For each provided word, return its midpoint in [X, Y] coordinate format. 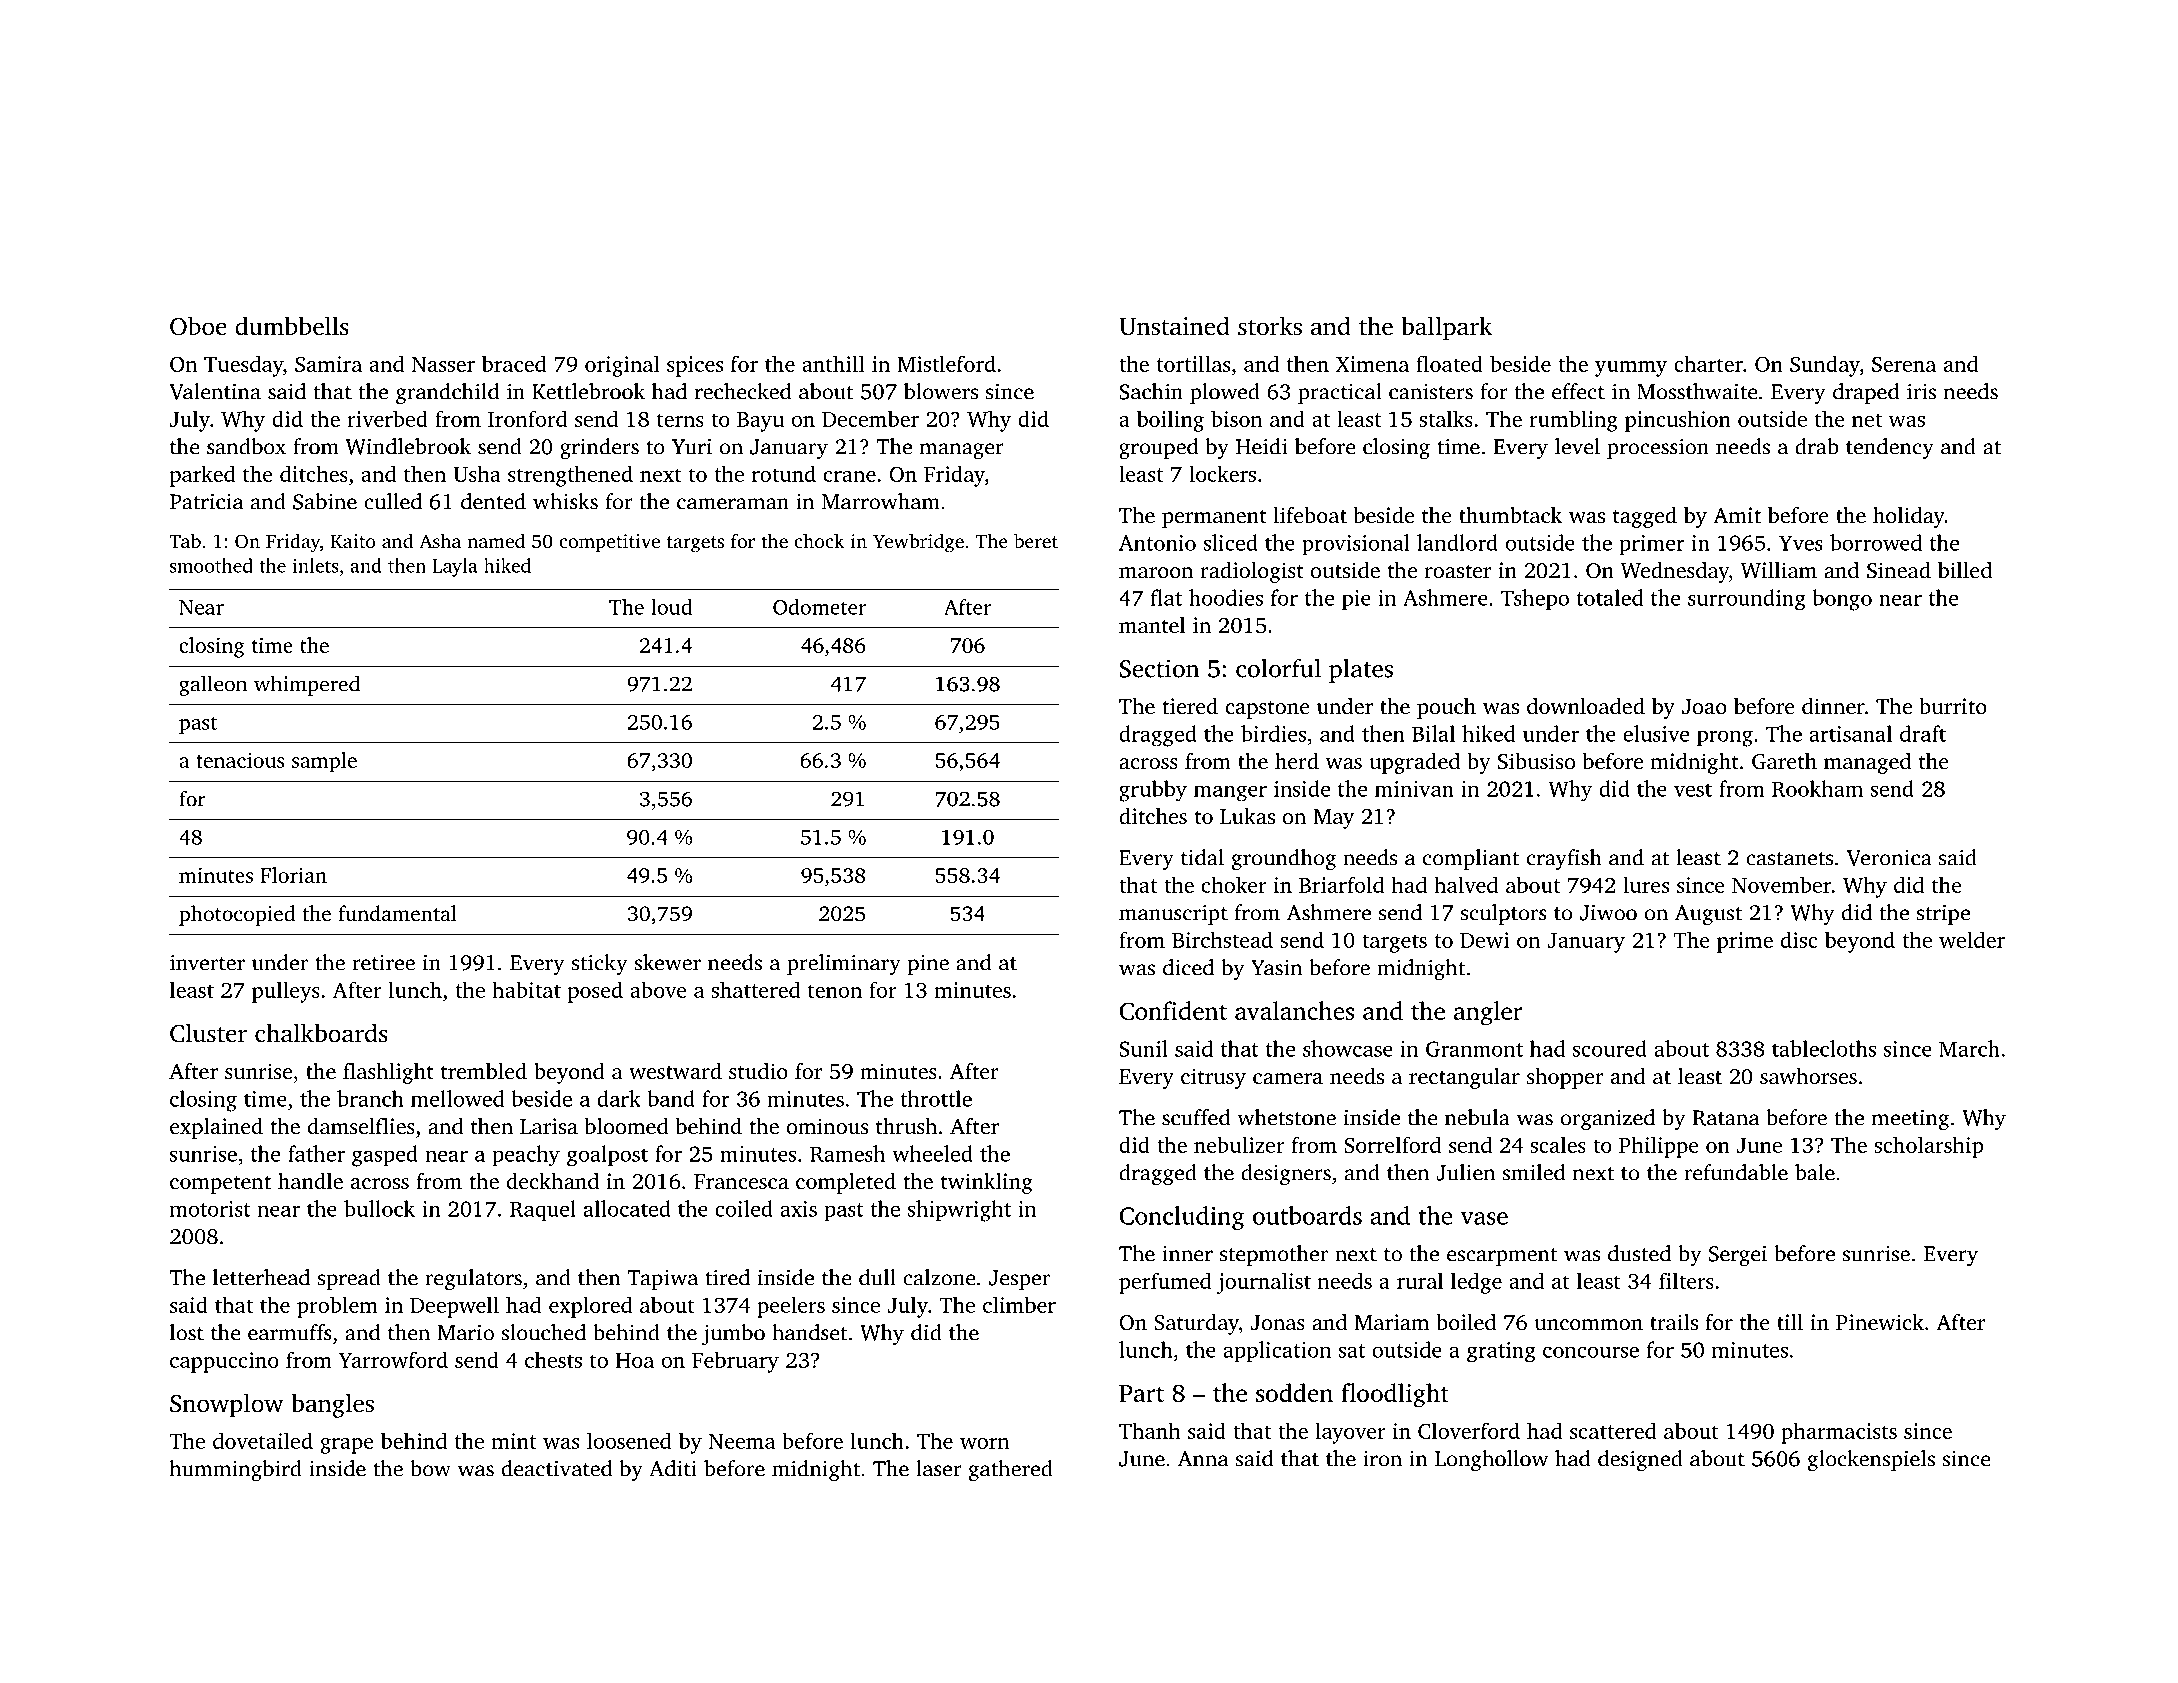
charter [1708, 363]
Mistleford [946, 363]
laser [939, 1468]
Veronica [1889, 858]
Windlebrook [408, 446]
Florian [293, 875]
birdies [1273, 733]
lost [187, 1332]
